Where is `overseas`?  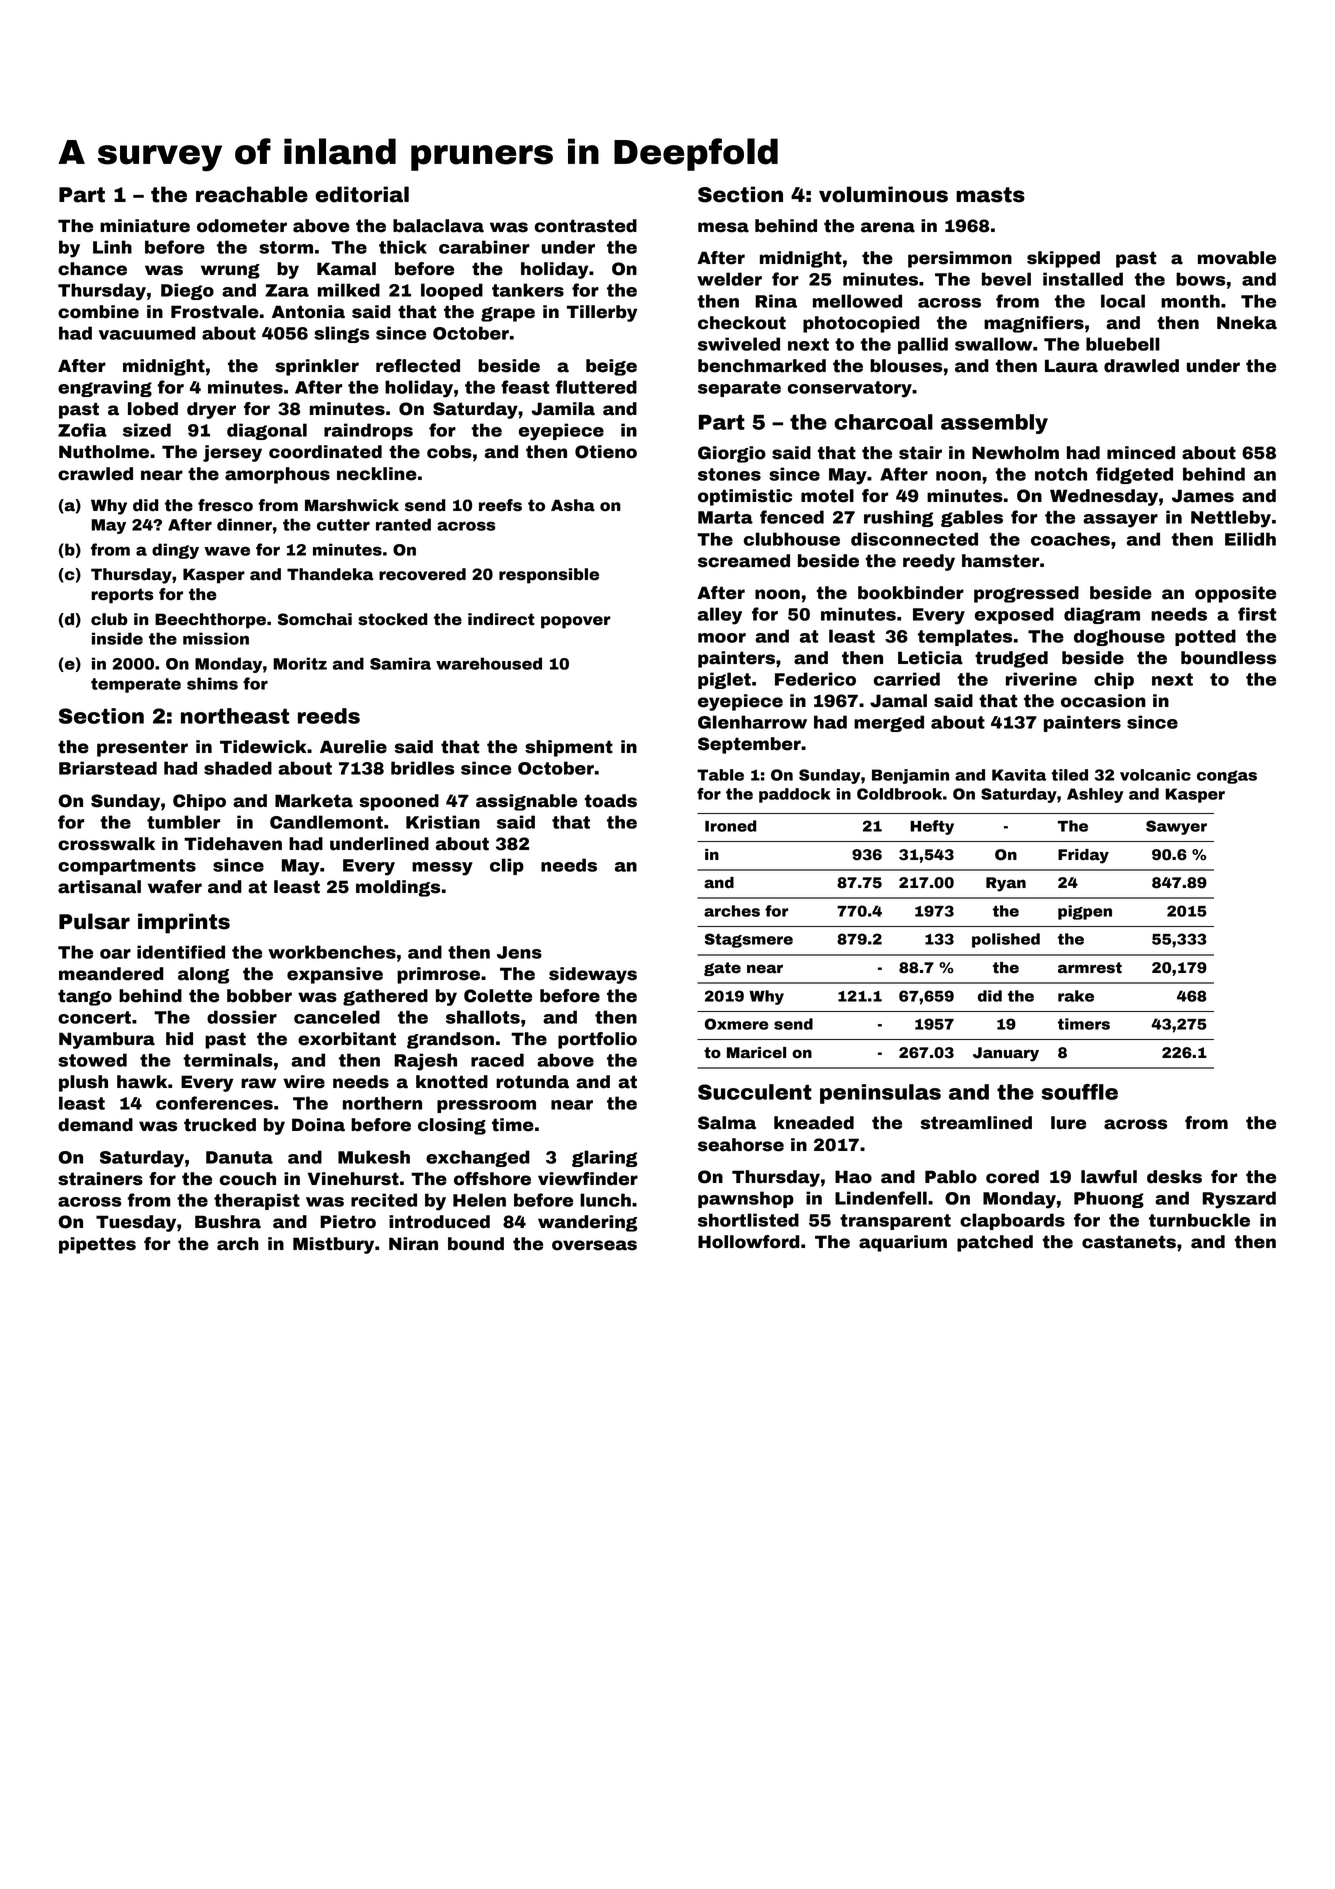 overseas is located at coordinates (594, 1245).
